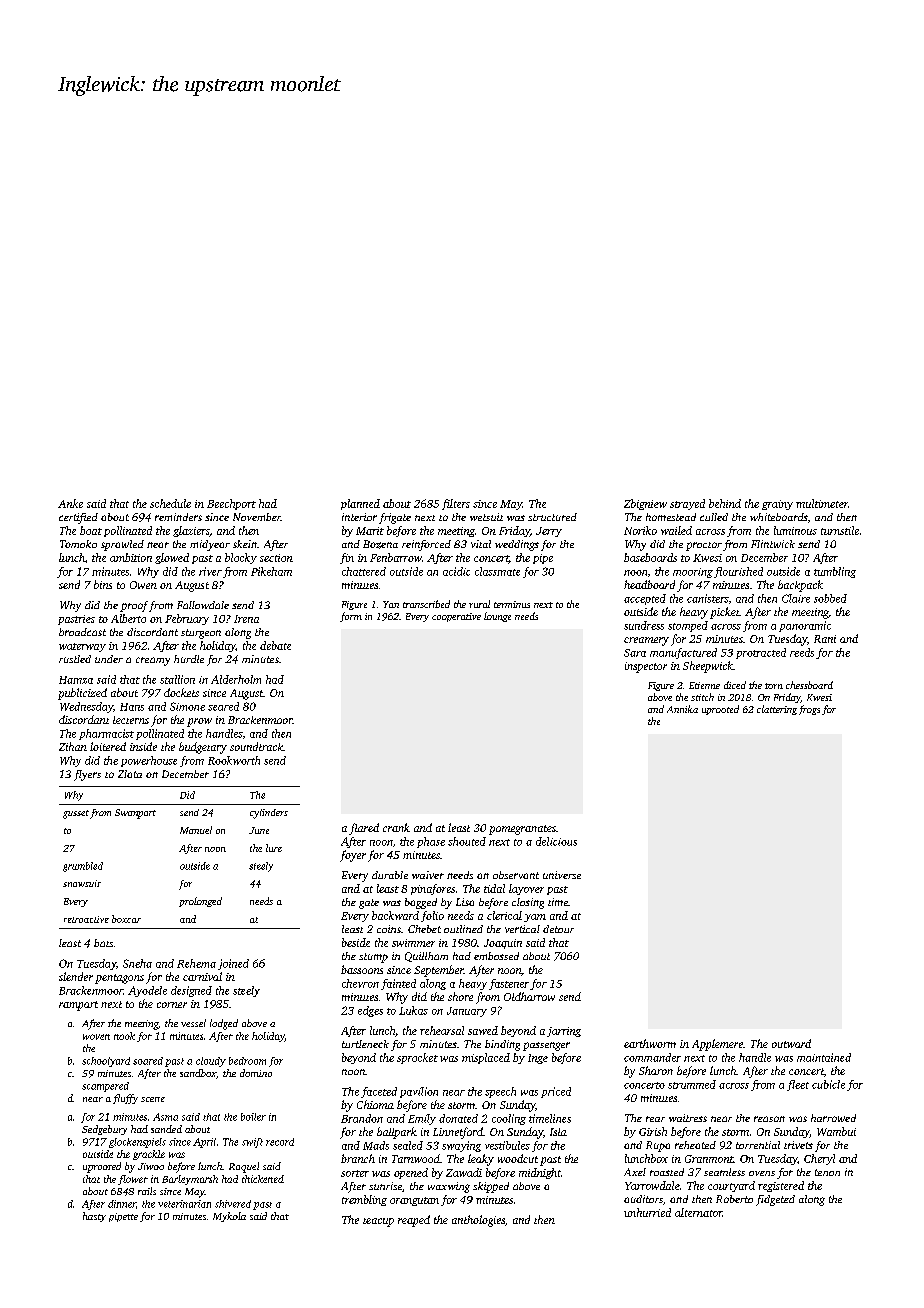 The image size is (924, 1308). What do you see at coordinates (256, 746) in the image?
I see `soundtrack` at bounding box center [256, 746].
